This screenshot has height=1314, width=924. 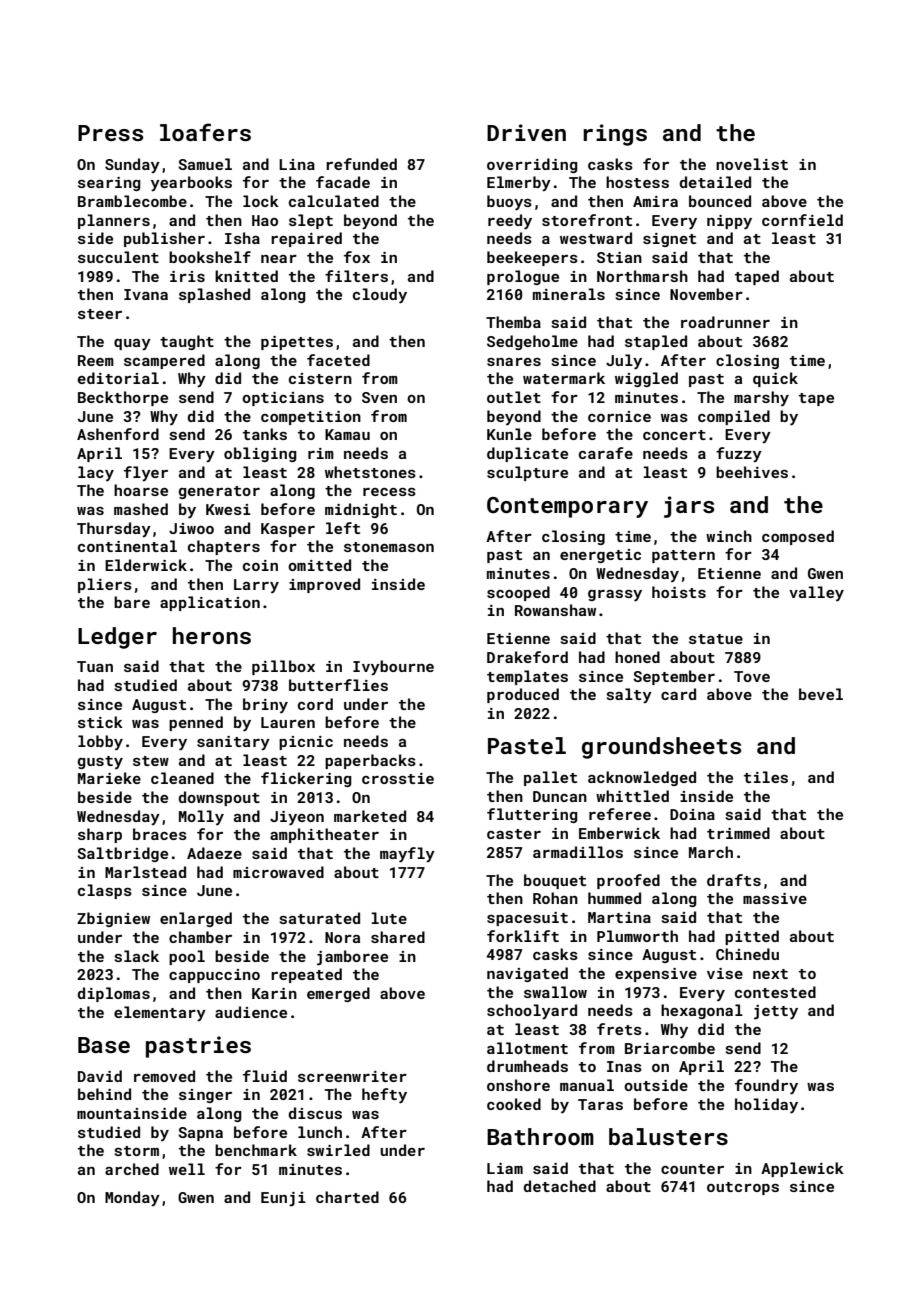 I want to click on novelist, so click(x=752, y=164).
